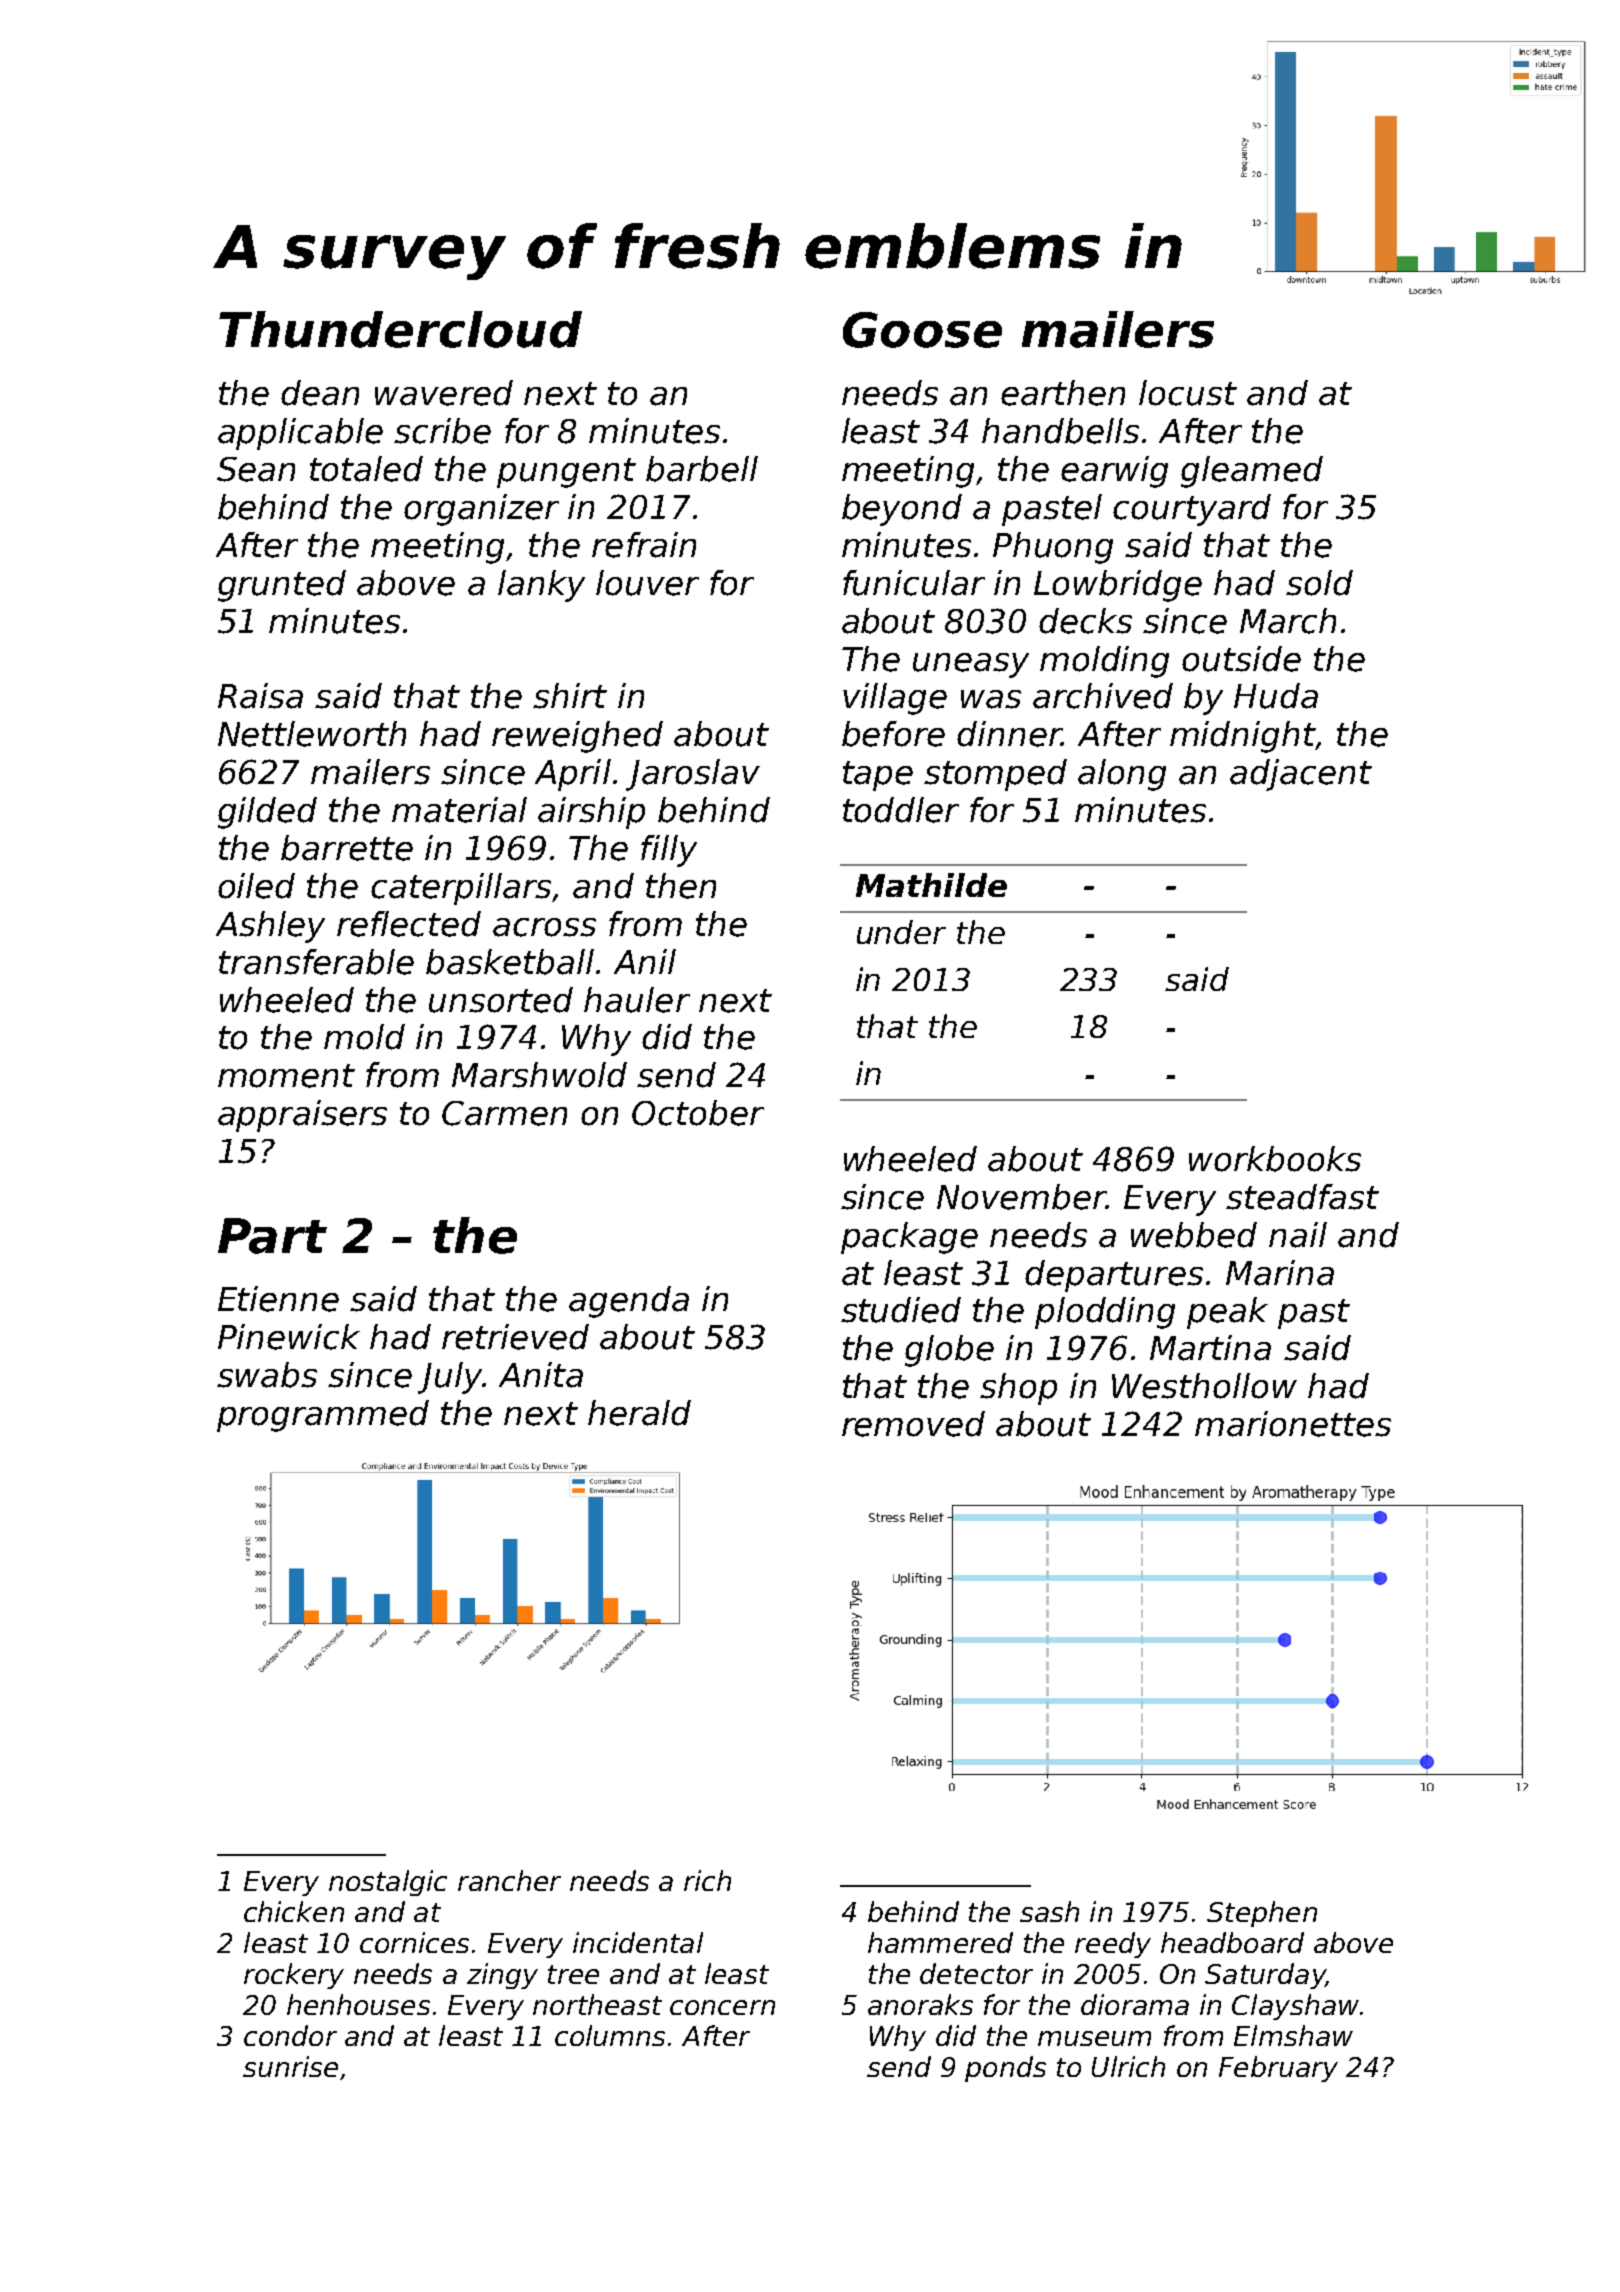 The height and width of the screenshot is (2292, 1620). What do you see at coordinates (1005, 2069) in the screenshot?
I see `ponds` at bounding box center [1005, 2069].
